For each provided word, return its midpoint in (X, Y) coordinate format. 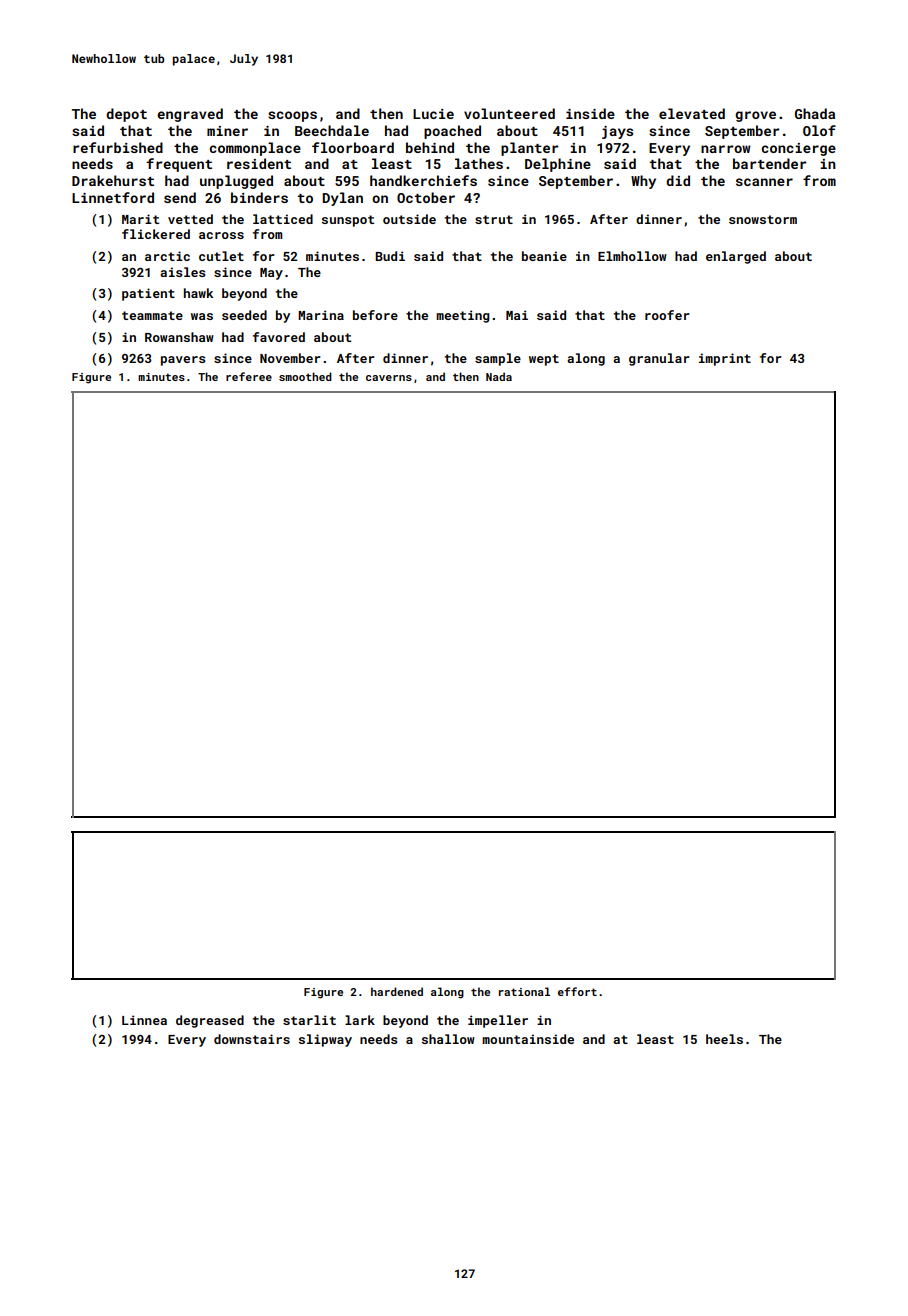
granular (659, 359)
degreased (210, 1021)
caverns (389, 378)
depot (126, 115)
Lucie (433, 114)
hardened (397, 991)
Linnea (144, 1020)
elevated (692, 113)
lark (360, 1020)
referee (249, 376)
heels (724, 1039)
